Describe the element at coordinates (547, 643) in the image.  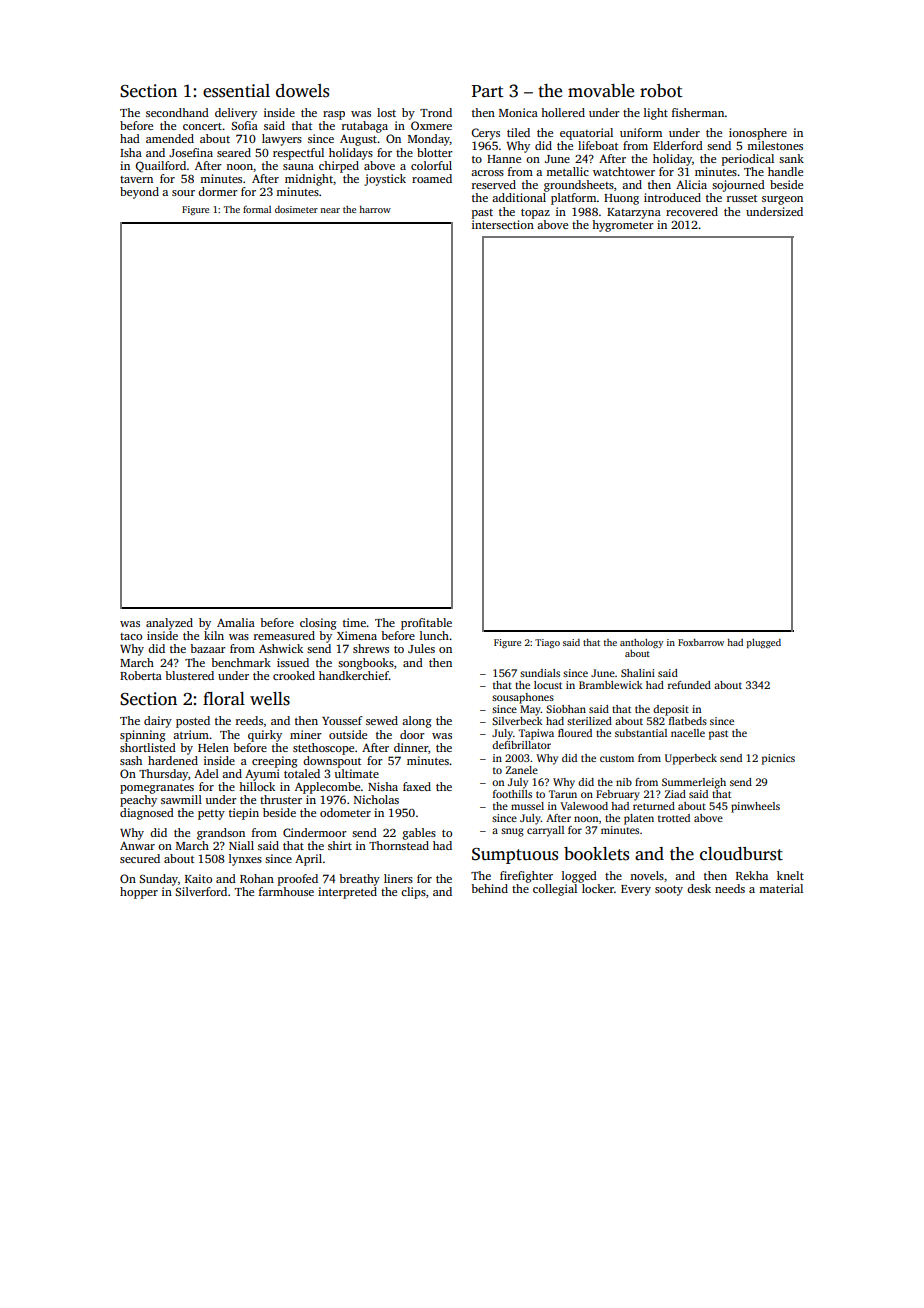
I see `Tiago` at that location.
